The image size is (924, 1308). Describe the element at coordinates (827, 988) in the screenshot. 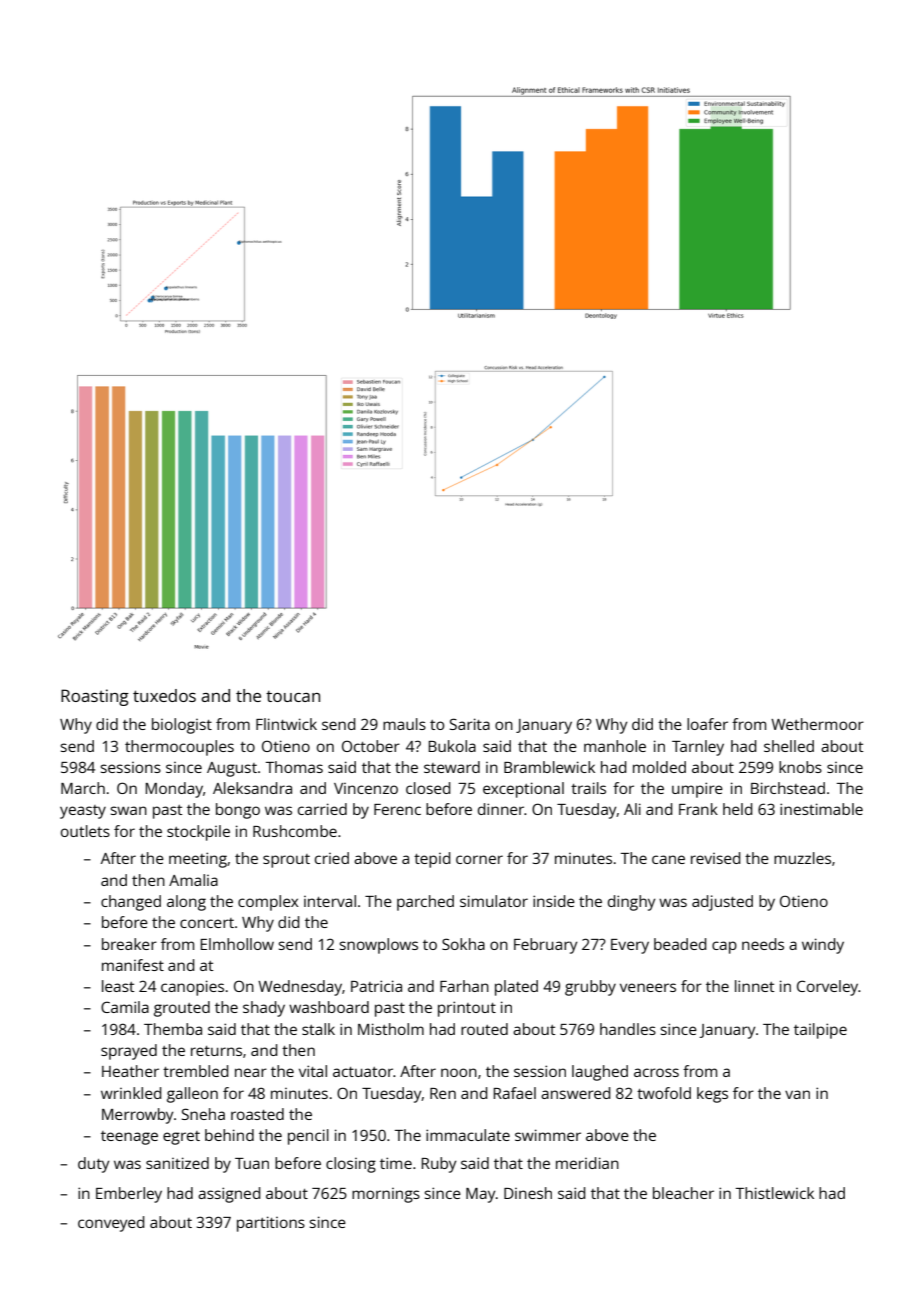

I see `Corveley` at that location.
